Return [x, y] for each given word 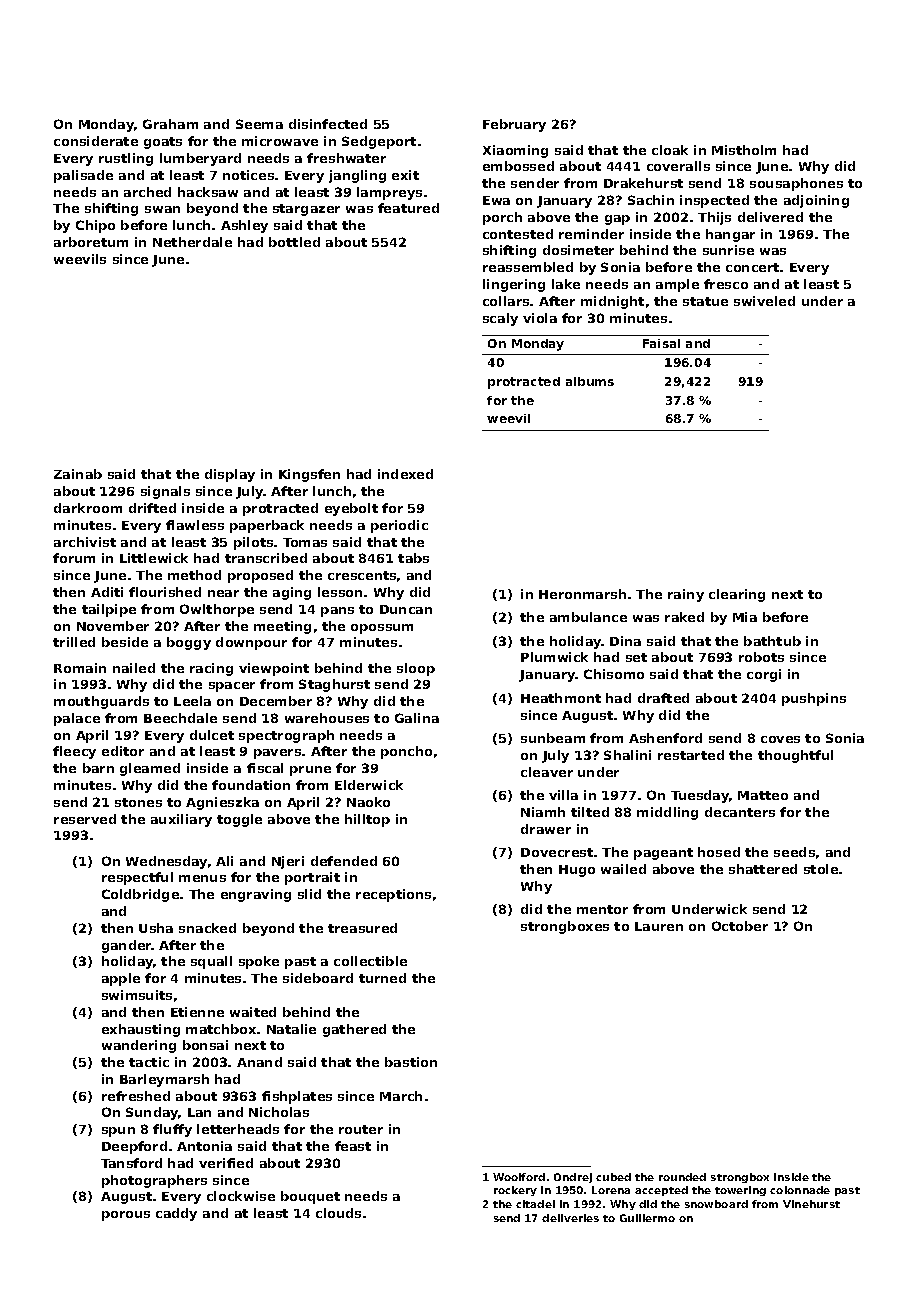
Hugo [577, 871]
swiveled [764, 301]
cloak [670, 150]
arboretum [91, 242]
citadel [535, 1204]
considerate [96, 141]
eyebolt [351, 509]
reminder [591, 234]
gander [127, 946]
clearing [737, 595]
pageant [663, 854]
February [514, 125]
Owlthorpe [217, 610]
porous [126, 1216]
